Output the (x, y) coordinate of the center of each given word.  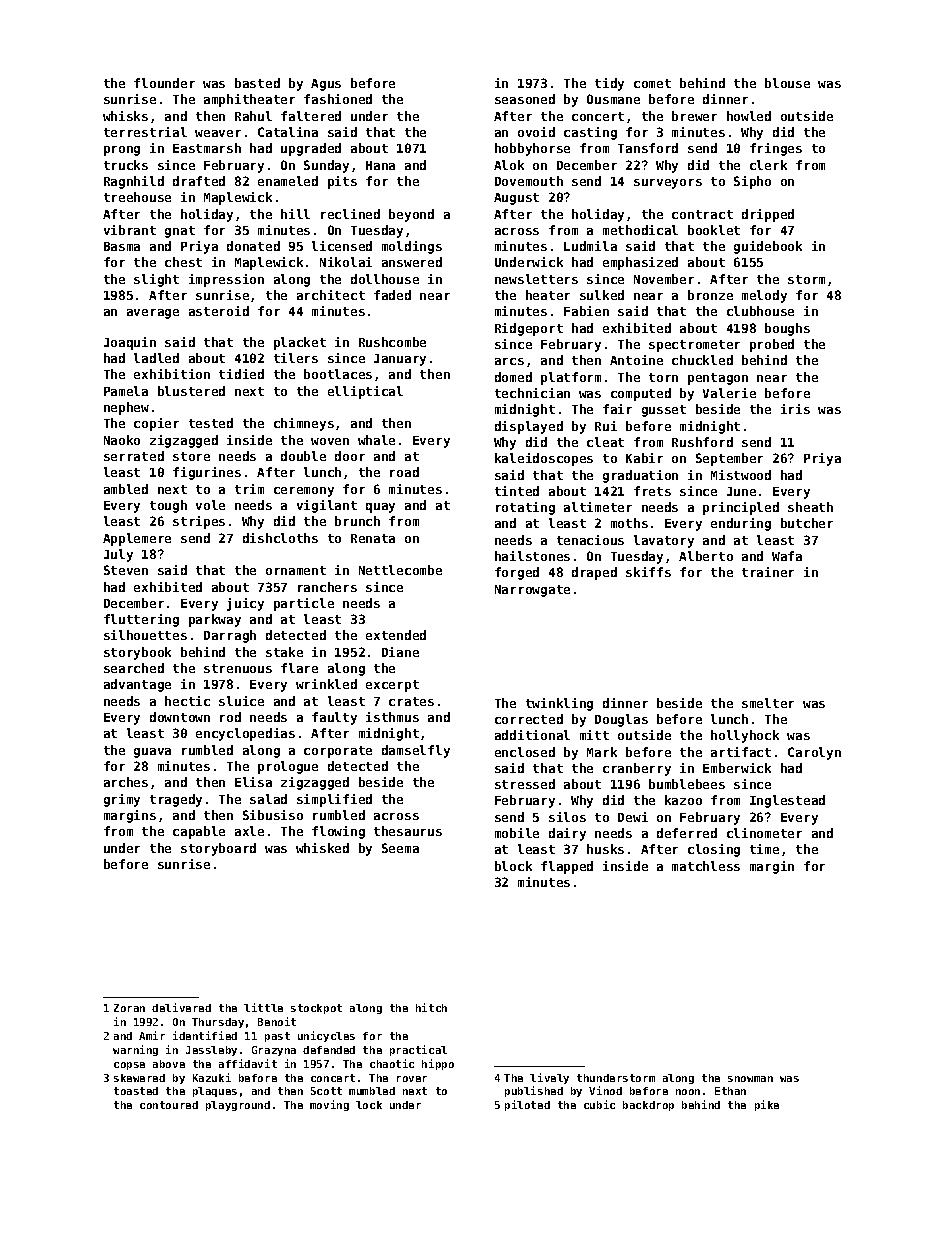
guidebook (768, 247)
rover (412, 1079)
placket (300, 343)
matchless (706, 866)
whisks (125, 116)
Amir (152, 1035)
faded (392, 295)
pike (767, 1105)
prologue (288, 767)
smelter (768, 703)
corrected (529, 719)
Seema (400, 848)
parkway (215, 620)
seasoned (525, 99)
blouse (787, 83)
